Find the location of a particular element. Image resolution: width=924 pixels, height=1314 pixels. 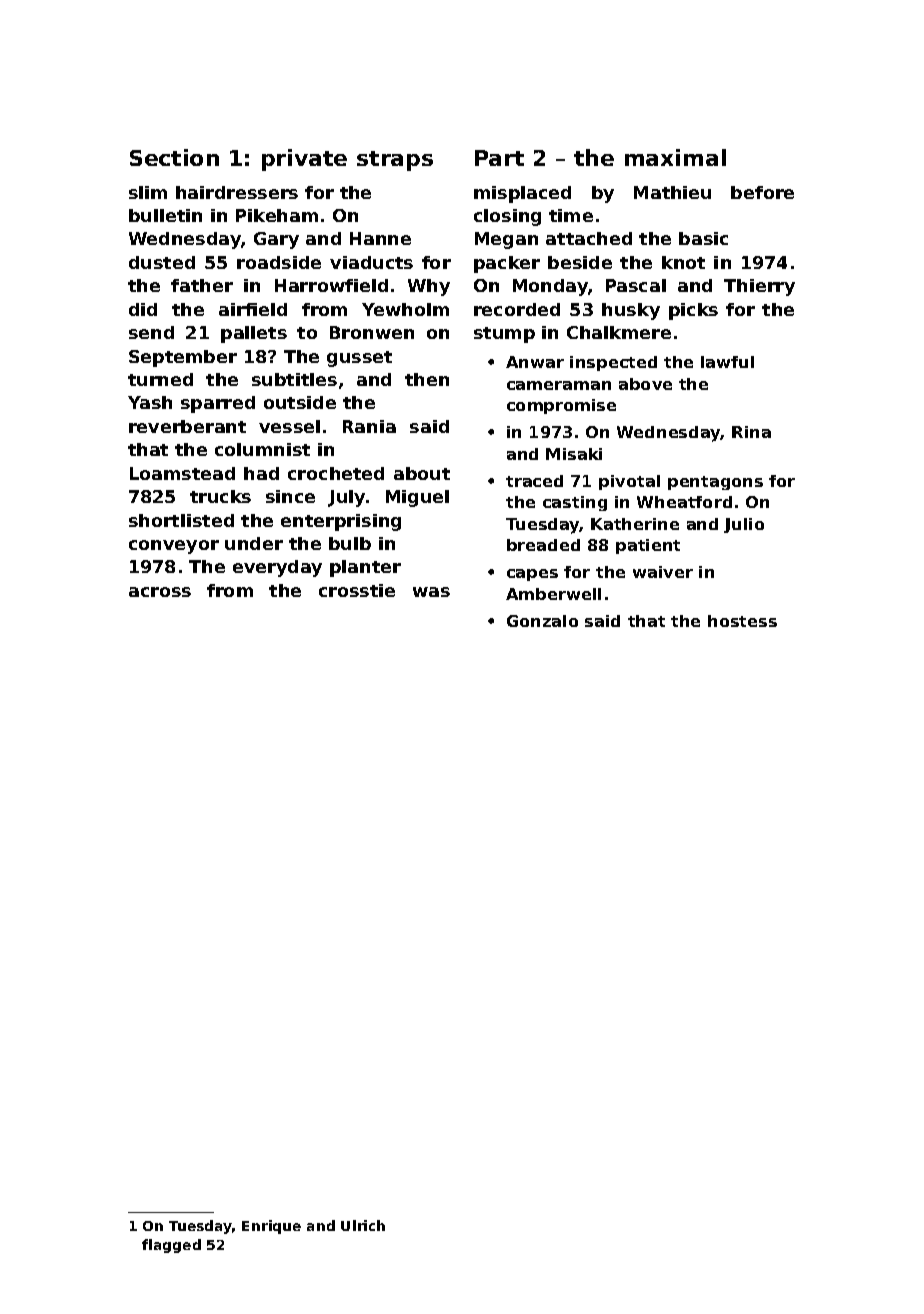

then is located at coordinates (427, 379).
